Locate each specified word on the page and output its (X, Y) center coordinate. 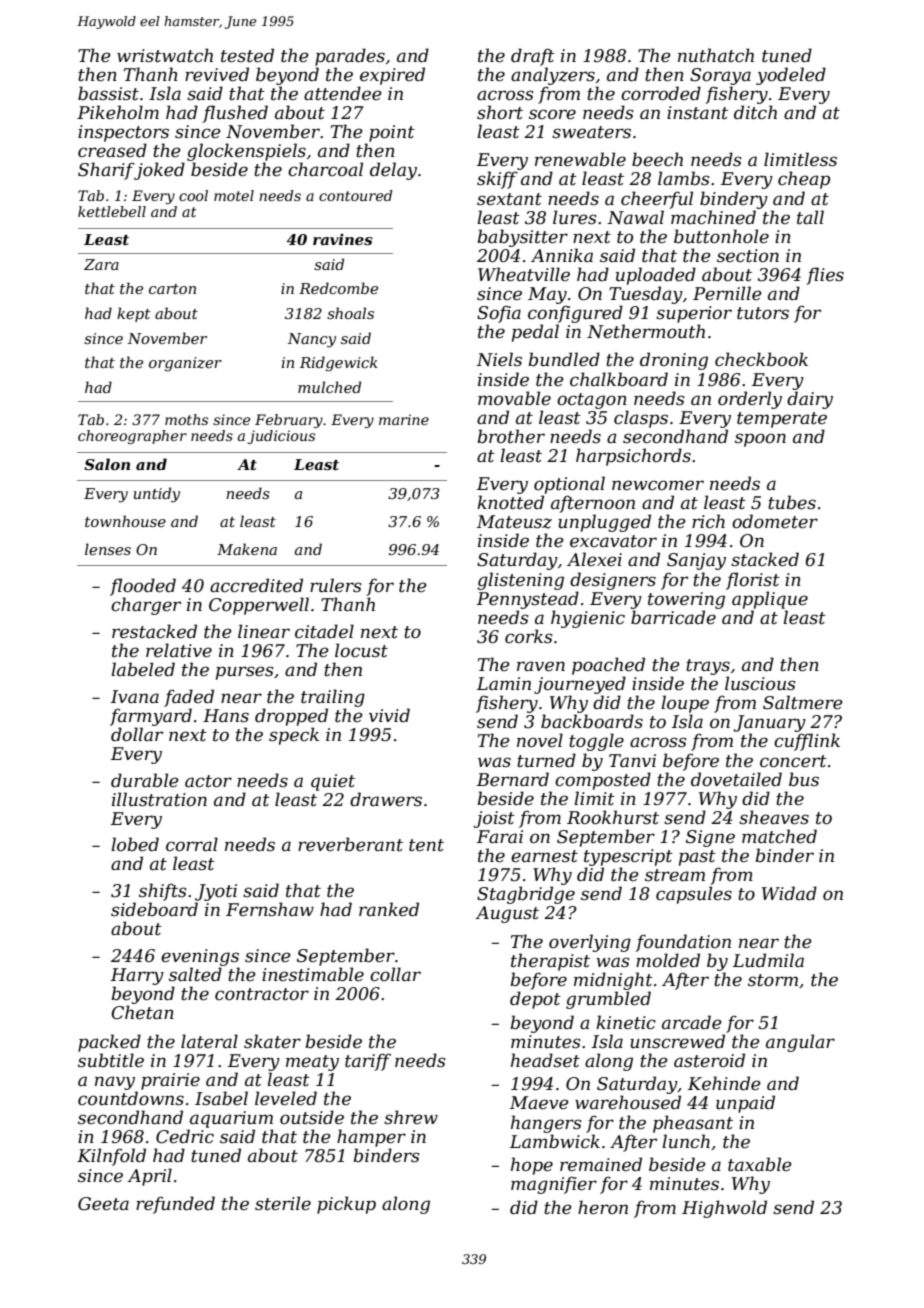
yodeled (791, 76)
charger (146, 606)
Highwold (724, 1209)
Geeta (103, 1204)
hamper (371, 1138)
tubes (792, 502)
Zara (101, 264)
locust (361, 650)
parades (350, 57)
